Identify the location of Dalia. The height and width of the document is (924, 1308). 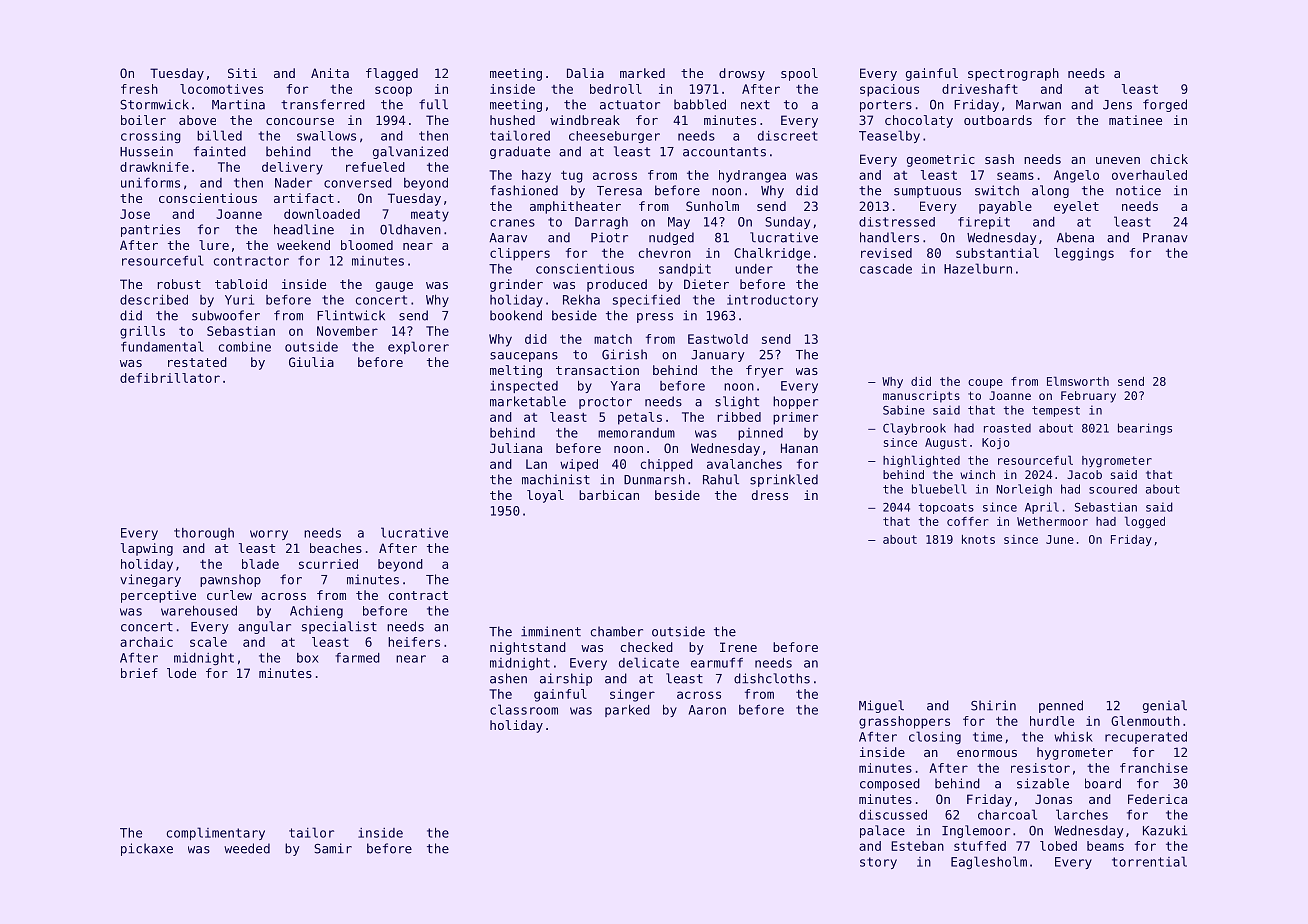
(585, 73).
